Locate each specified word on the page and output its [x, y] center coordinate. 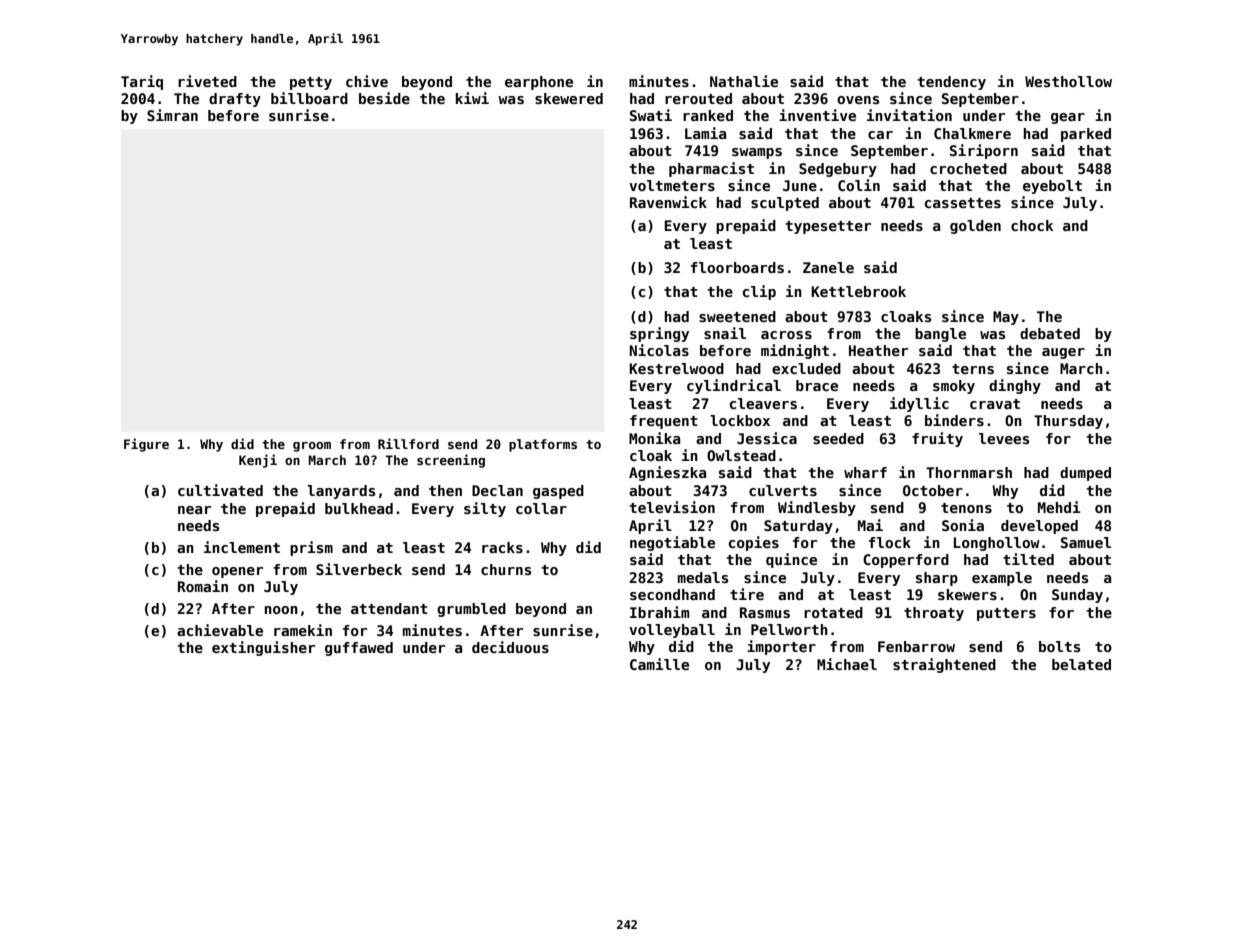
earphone [539, 83]
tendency [951, 83]
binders [954, 420]
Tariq [142, 82]
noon [281, 610]
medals [703, 577]
